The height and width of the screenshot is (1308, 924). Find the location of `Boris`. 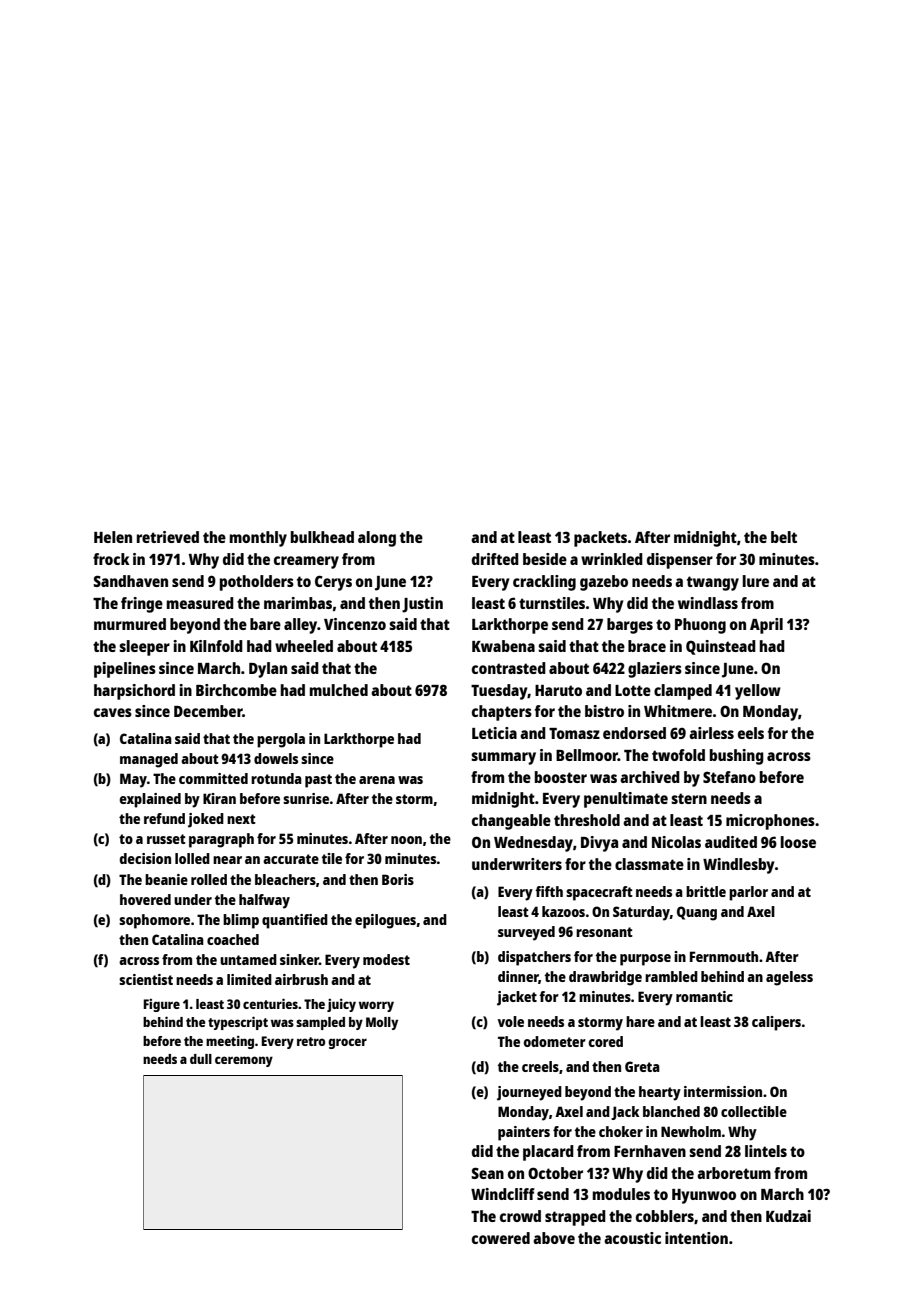

Boris is located at coordinates (398, 879).
